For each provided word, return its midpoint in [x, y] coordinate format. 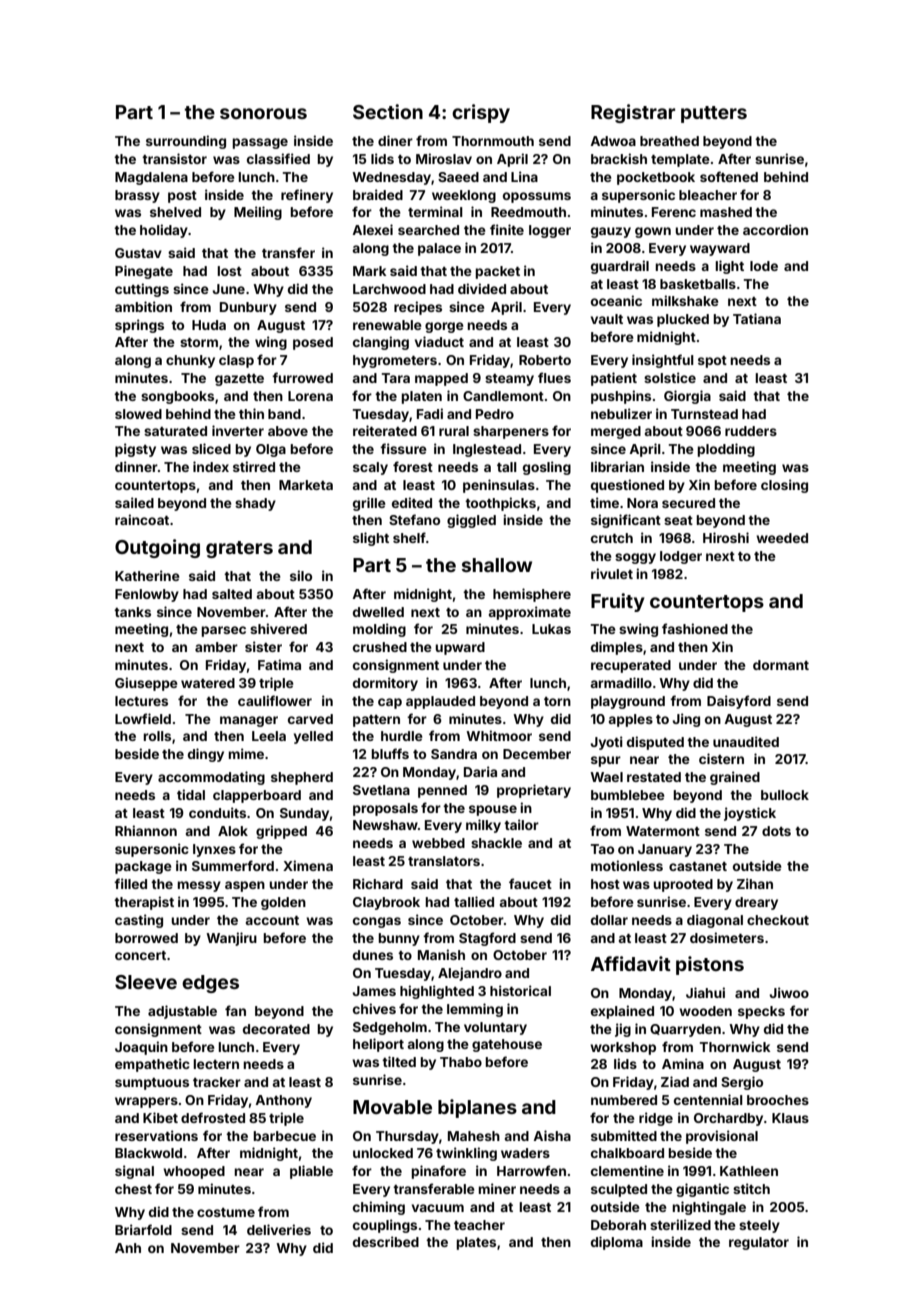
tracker [217, 1082]
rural [454, 431]
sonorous [263, 113]
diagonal [715, 921]
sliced [211, 448]
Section [388, 111]
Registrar [633, 113]
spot [712, 362]
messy [199, 886]
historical [520, 990]
